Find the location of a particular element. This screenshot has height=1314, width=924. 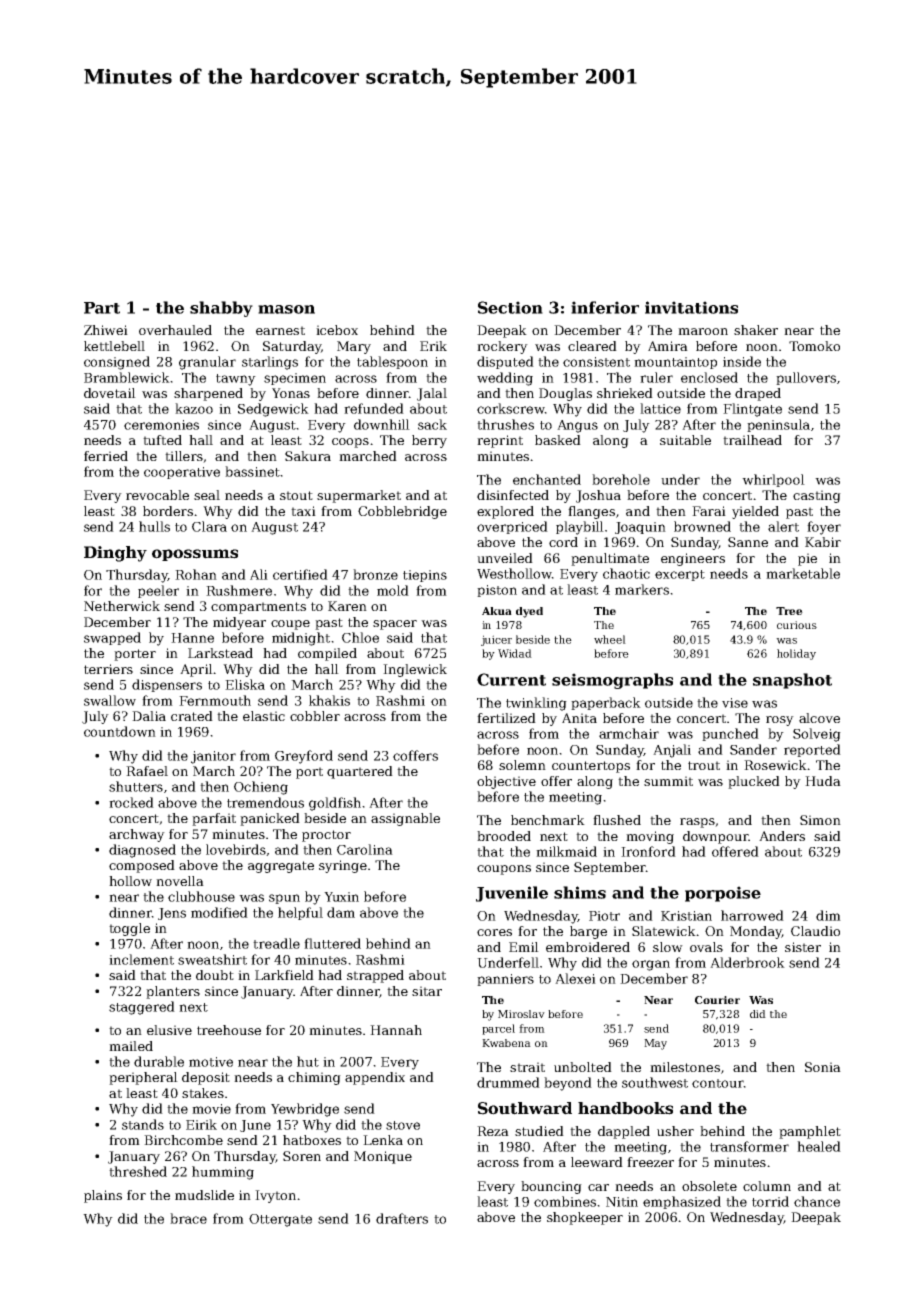

Alderbrook is located at coordinates (747, 962).
